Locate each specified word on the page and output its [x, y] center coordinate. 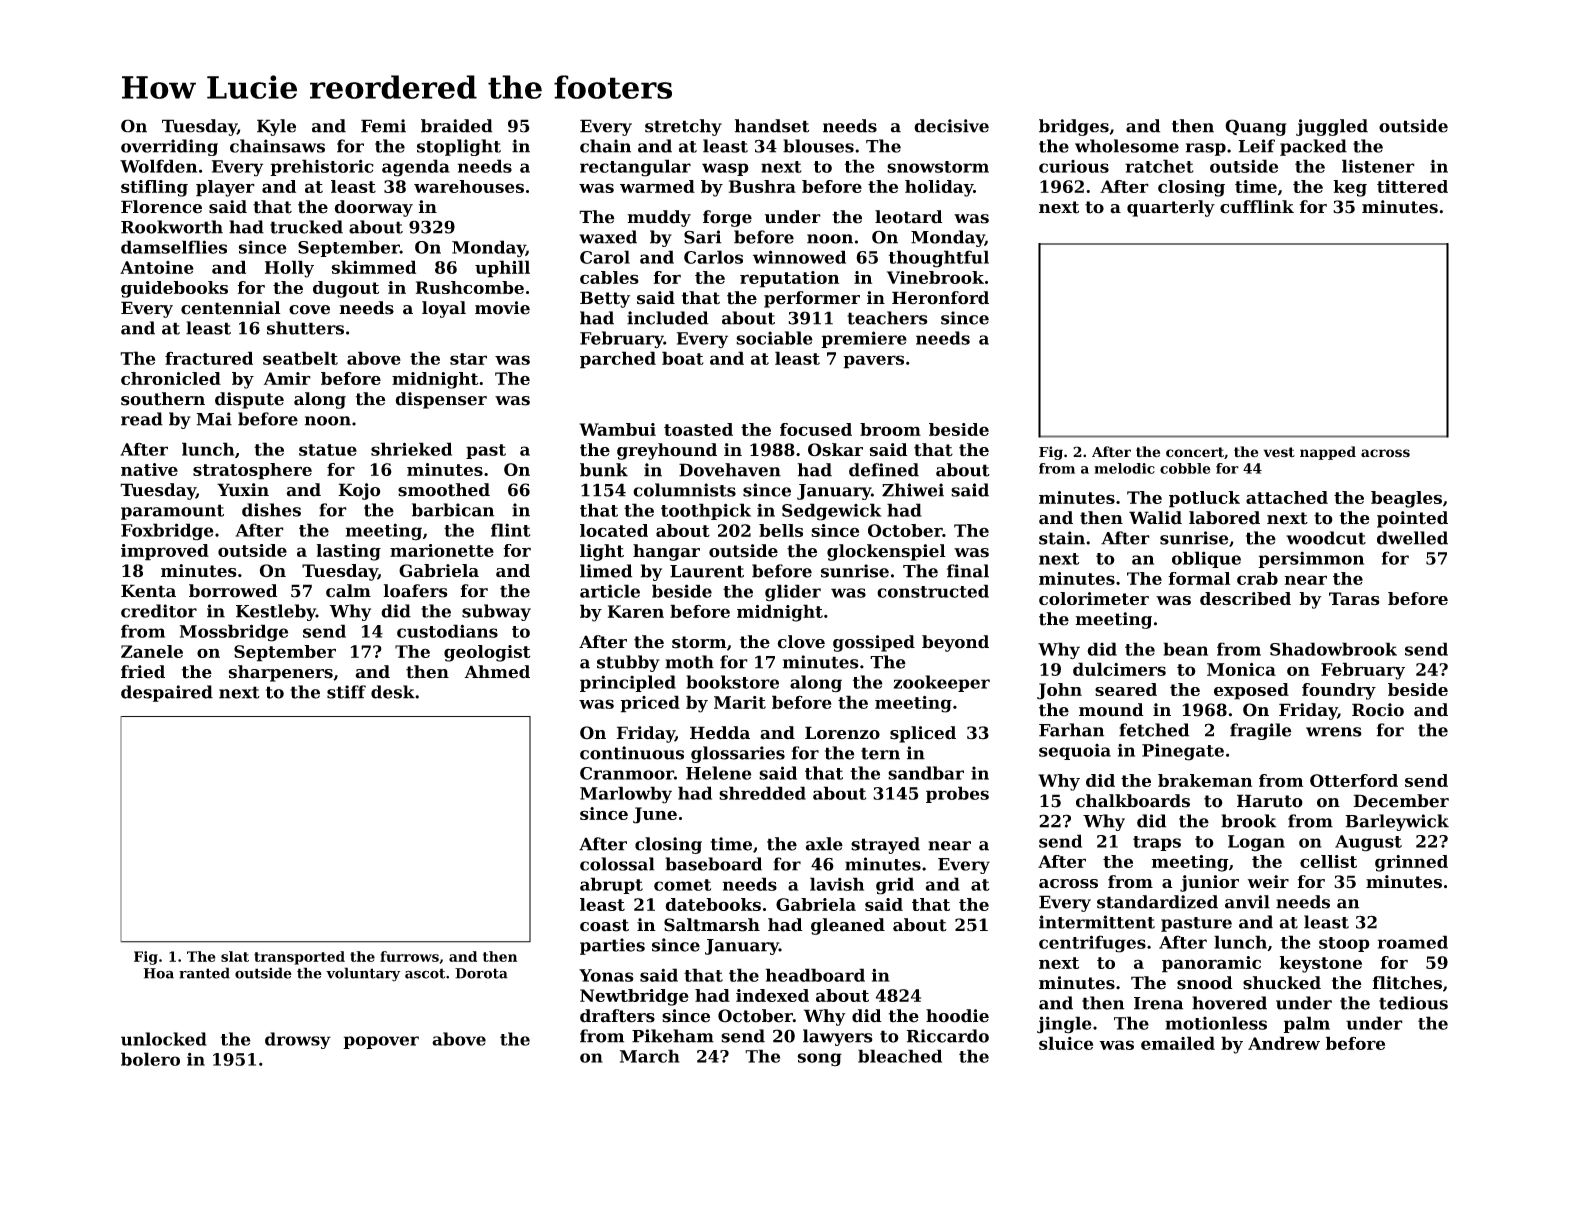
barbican [453, 510]
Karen [636, 611]
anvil [1247, 902]
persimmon [1311, 559]
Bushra [762, 186]
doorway [373, 208]
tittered [1412, 186]
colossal [617, 864]
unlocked [164, 1039]
